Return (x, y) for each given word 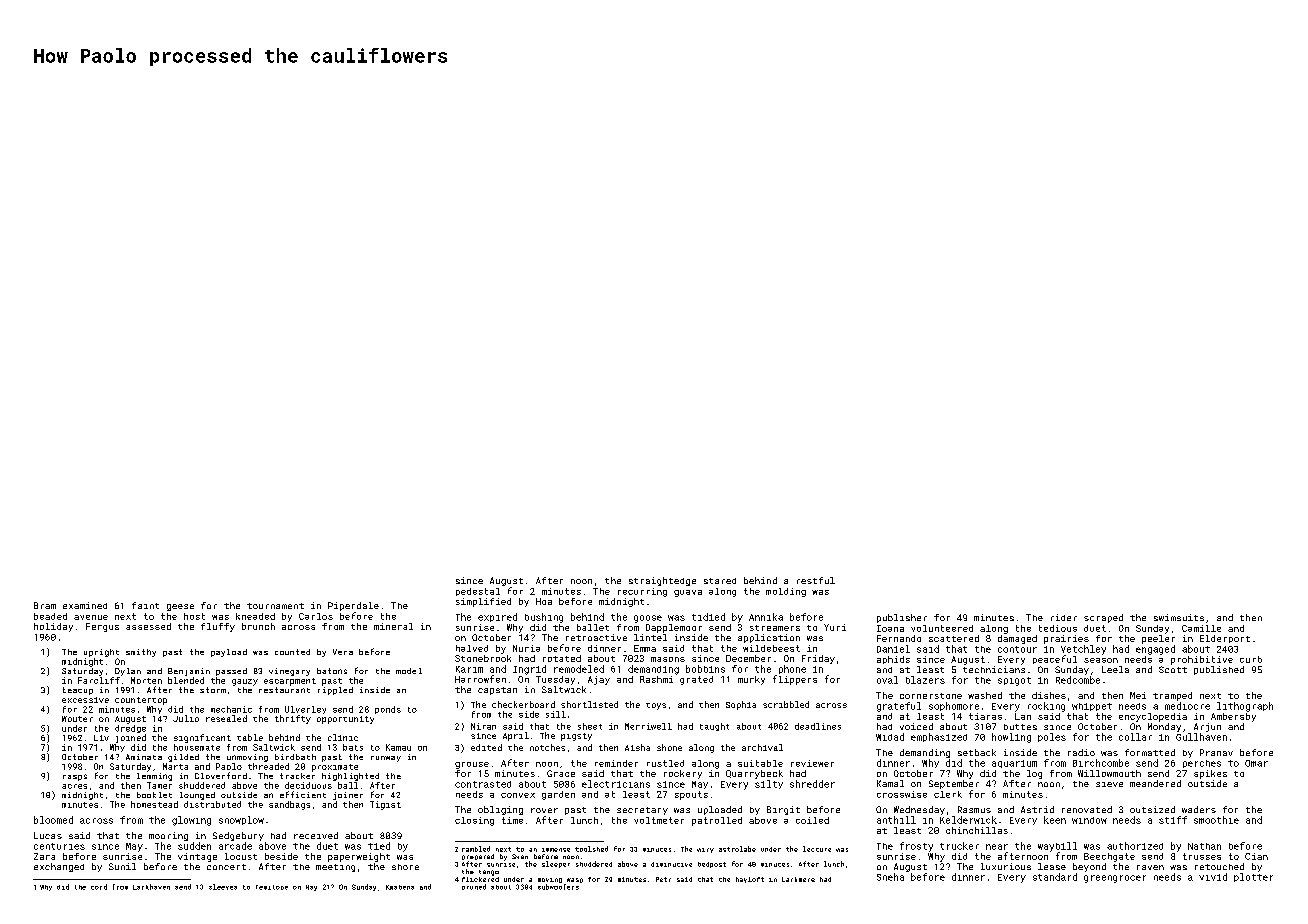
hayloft (750, 880)
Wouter (77, 719)
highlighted (350, 777)
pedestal (478, 592)
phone (792, 669)
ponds (388, 710)
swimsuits (1179, 617)
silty (769, 784)
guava (688, 593)
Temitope (272, 887)
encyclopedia (1153, 717)
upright (101, 653)
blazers (925, 680)
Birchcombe (1101, 763)
